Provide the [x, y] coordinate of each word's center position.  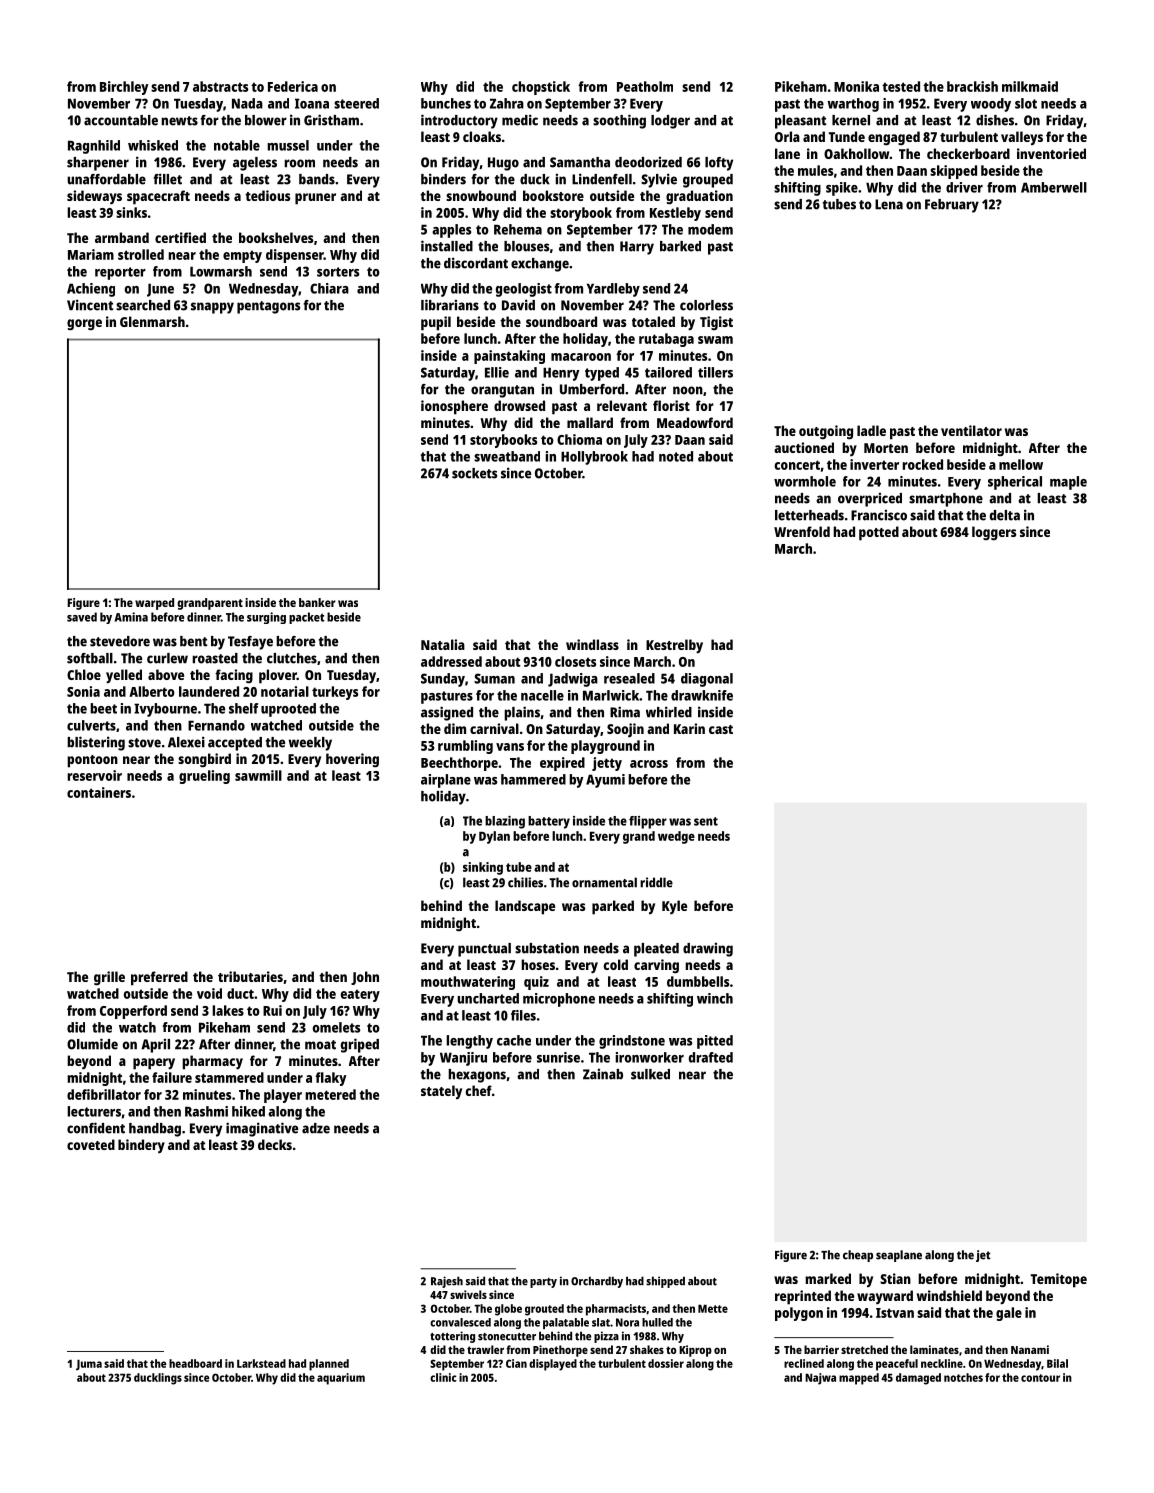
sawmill [258, 775]
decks [275, 1144]
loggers [994, 533]
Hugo [503, 164]
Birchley [124, 88]
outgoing [826, 432]
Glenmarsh [152, 321]
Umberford [592, 389]
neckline [942, 1363]
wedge [676, 837]
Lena [889, 204]
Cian [516, 1363]
